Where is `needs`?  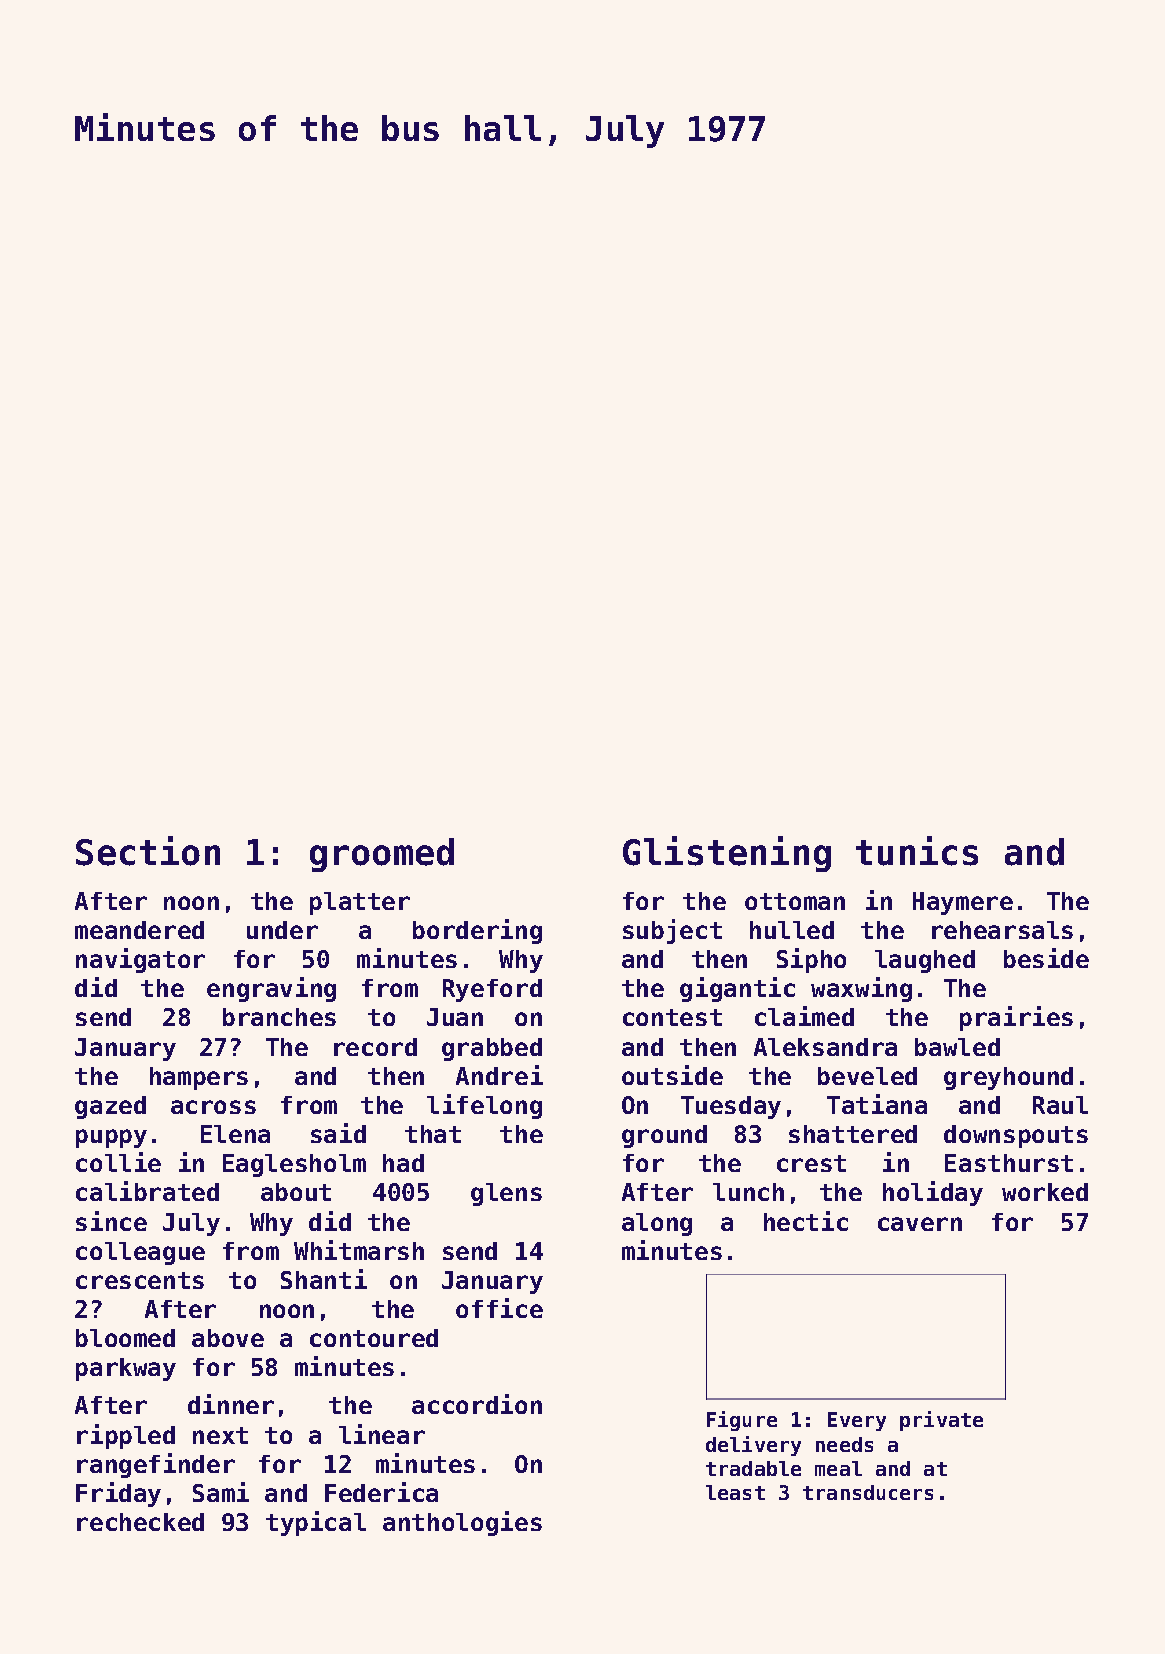 needs is located at coordinates (844, 1444).
